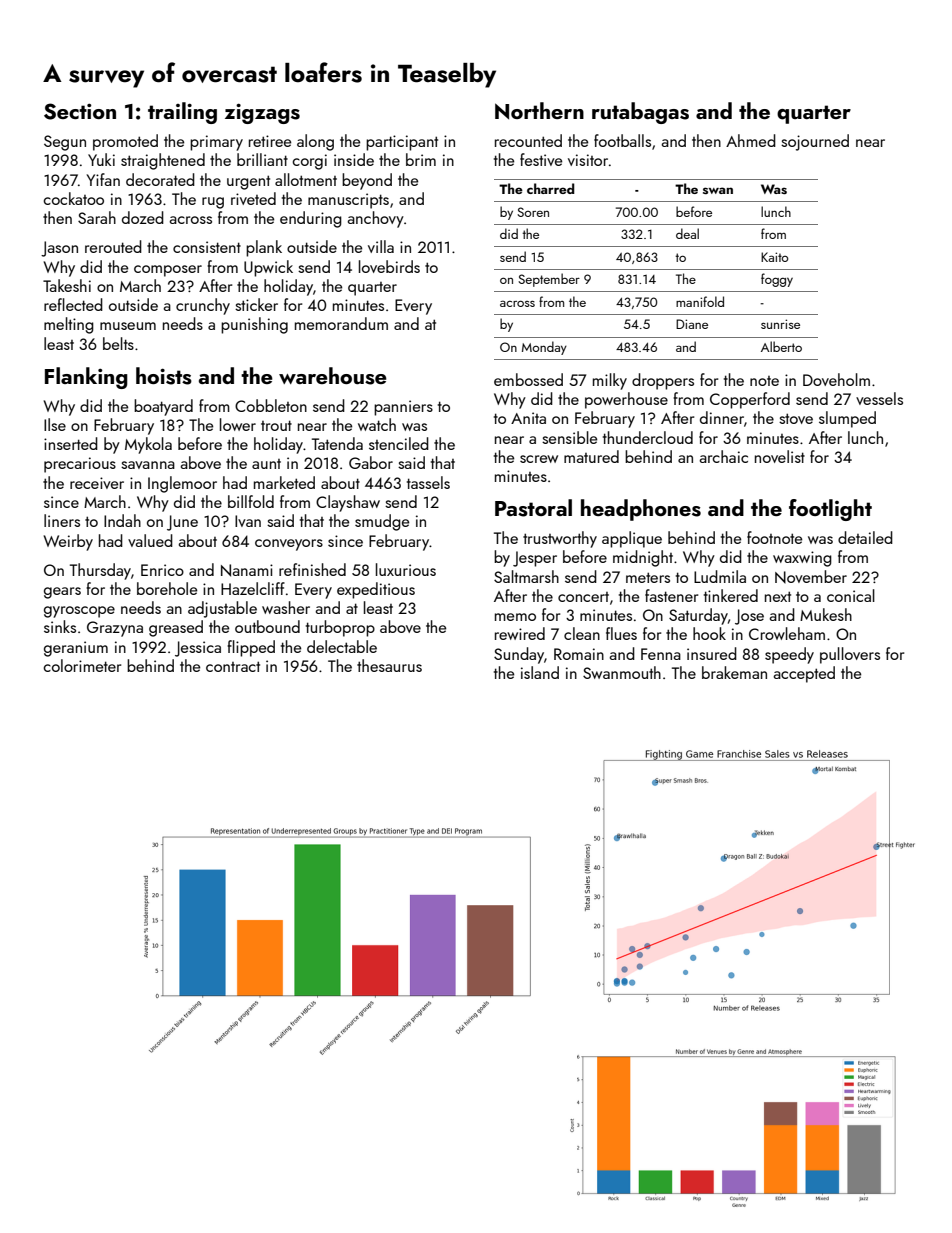 The height and width of the screenshot is (1233, 952). I want to click on punishing, so click(254, 325).
